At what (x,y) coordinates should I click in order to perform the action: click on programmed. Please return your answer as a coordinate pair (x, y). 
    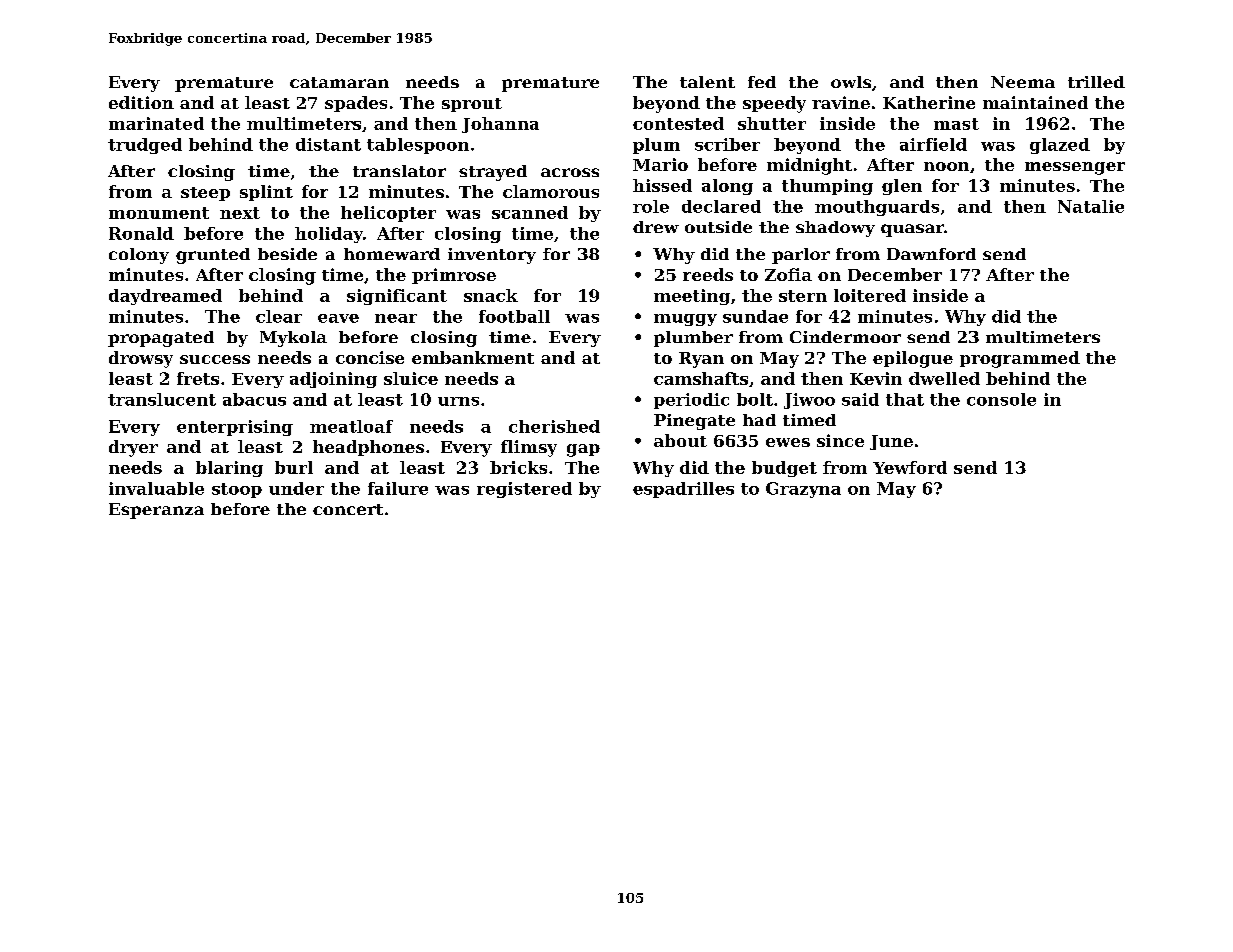
    Looking at the image, I should click on (1020, 359).
